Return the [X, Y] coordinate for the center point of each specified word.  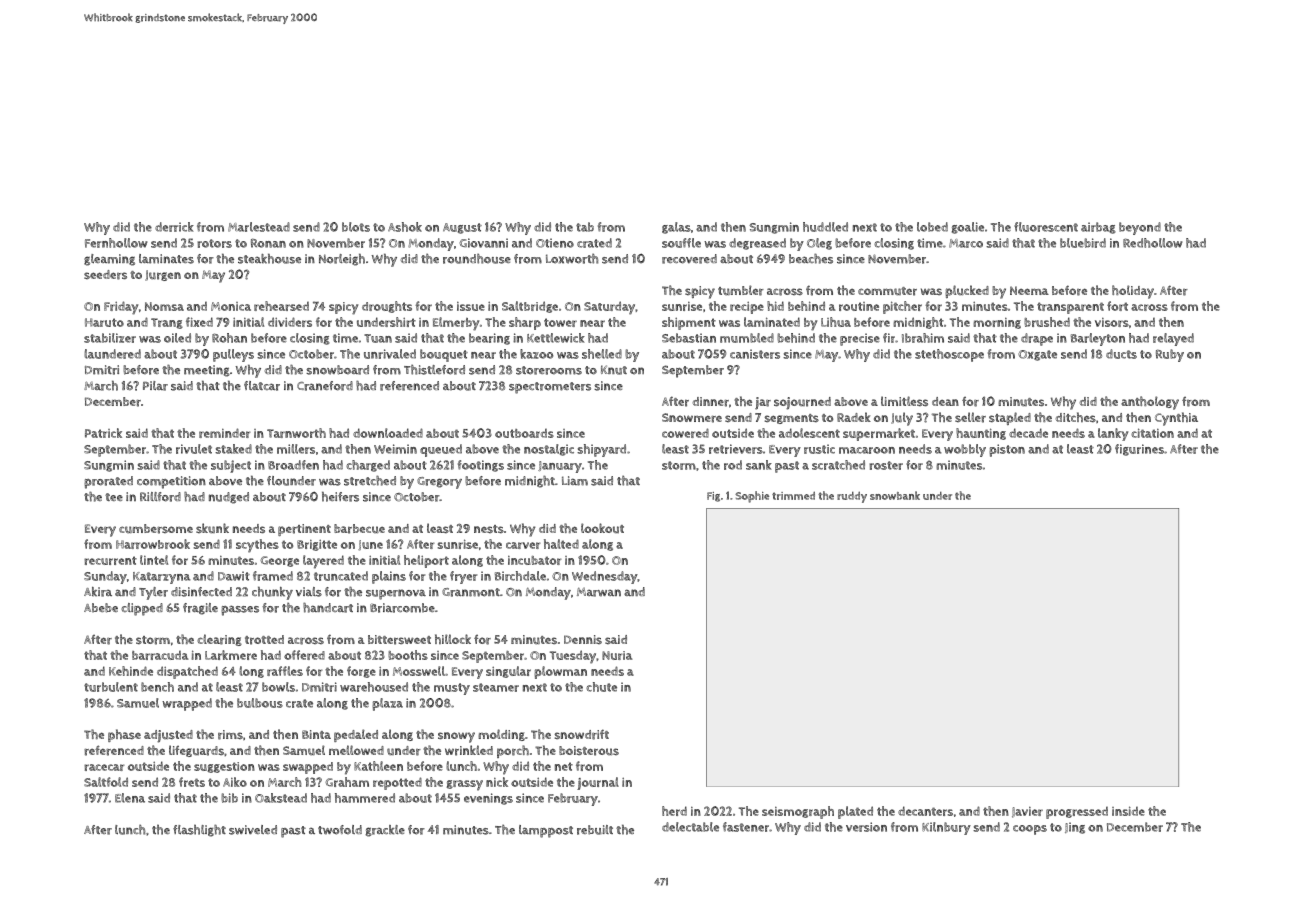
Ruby [1170, 355]
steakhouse [269, 259]
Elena [130, 798]
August [462, 228]
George [279, 561]
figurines [1139, 450]
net [564, 766]
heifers [340, 497]
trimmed [793, 495]
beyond [1140, 228]
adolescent [809, 433]
